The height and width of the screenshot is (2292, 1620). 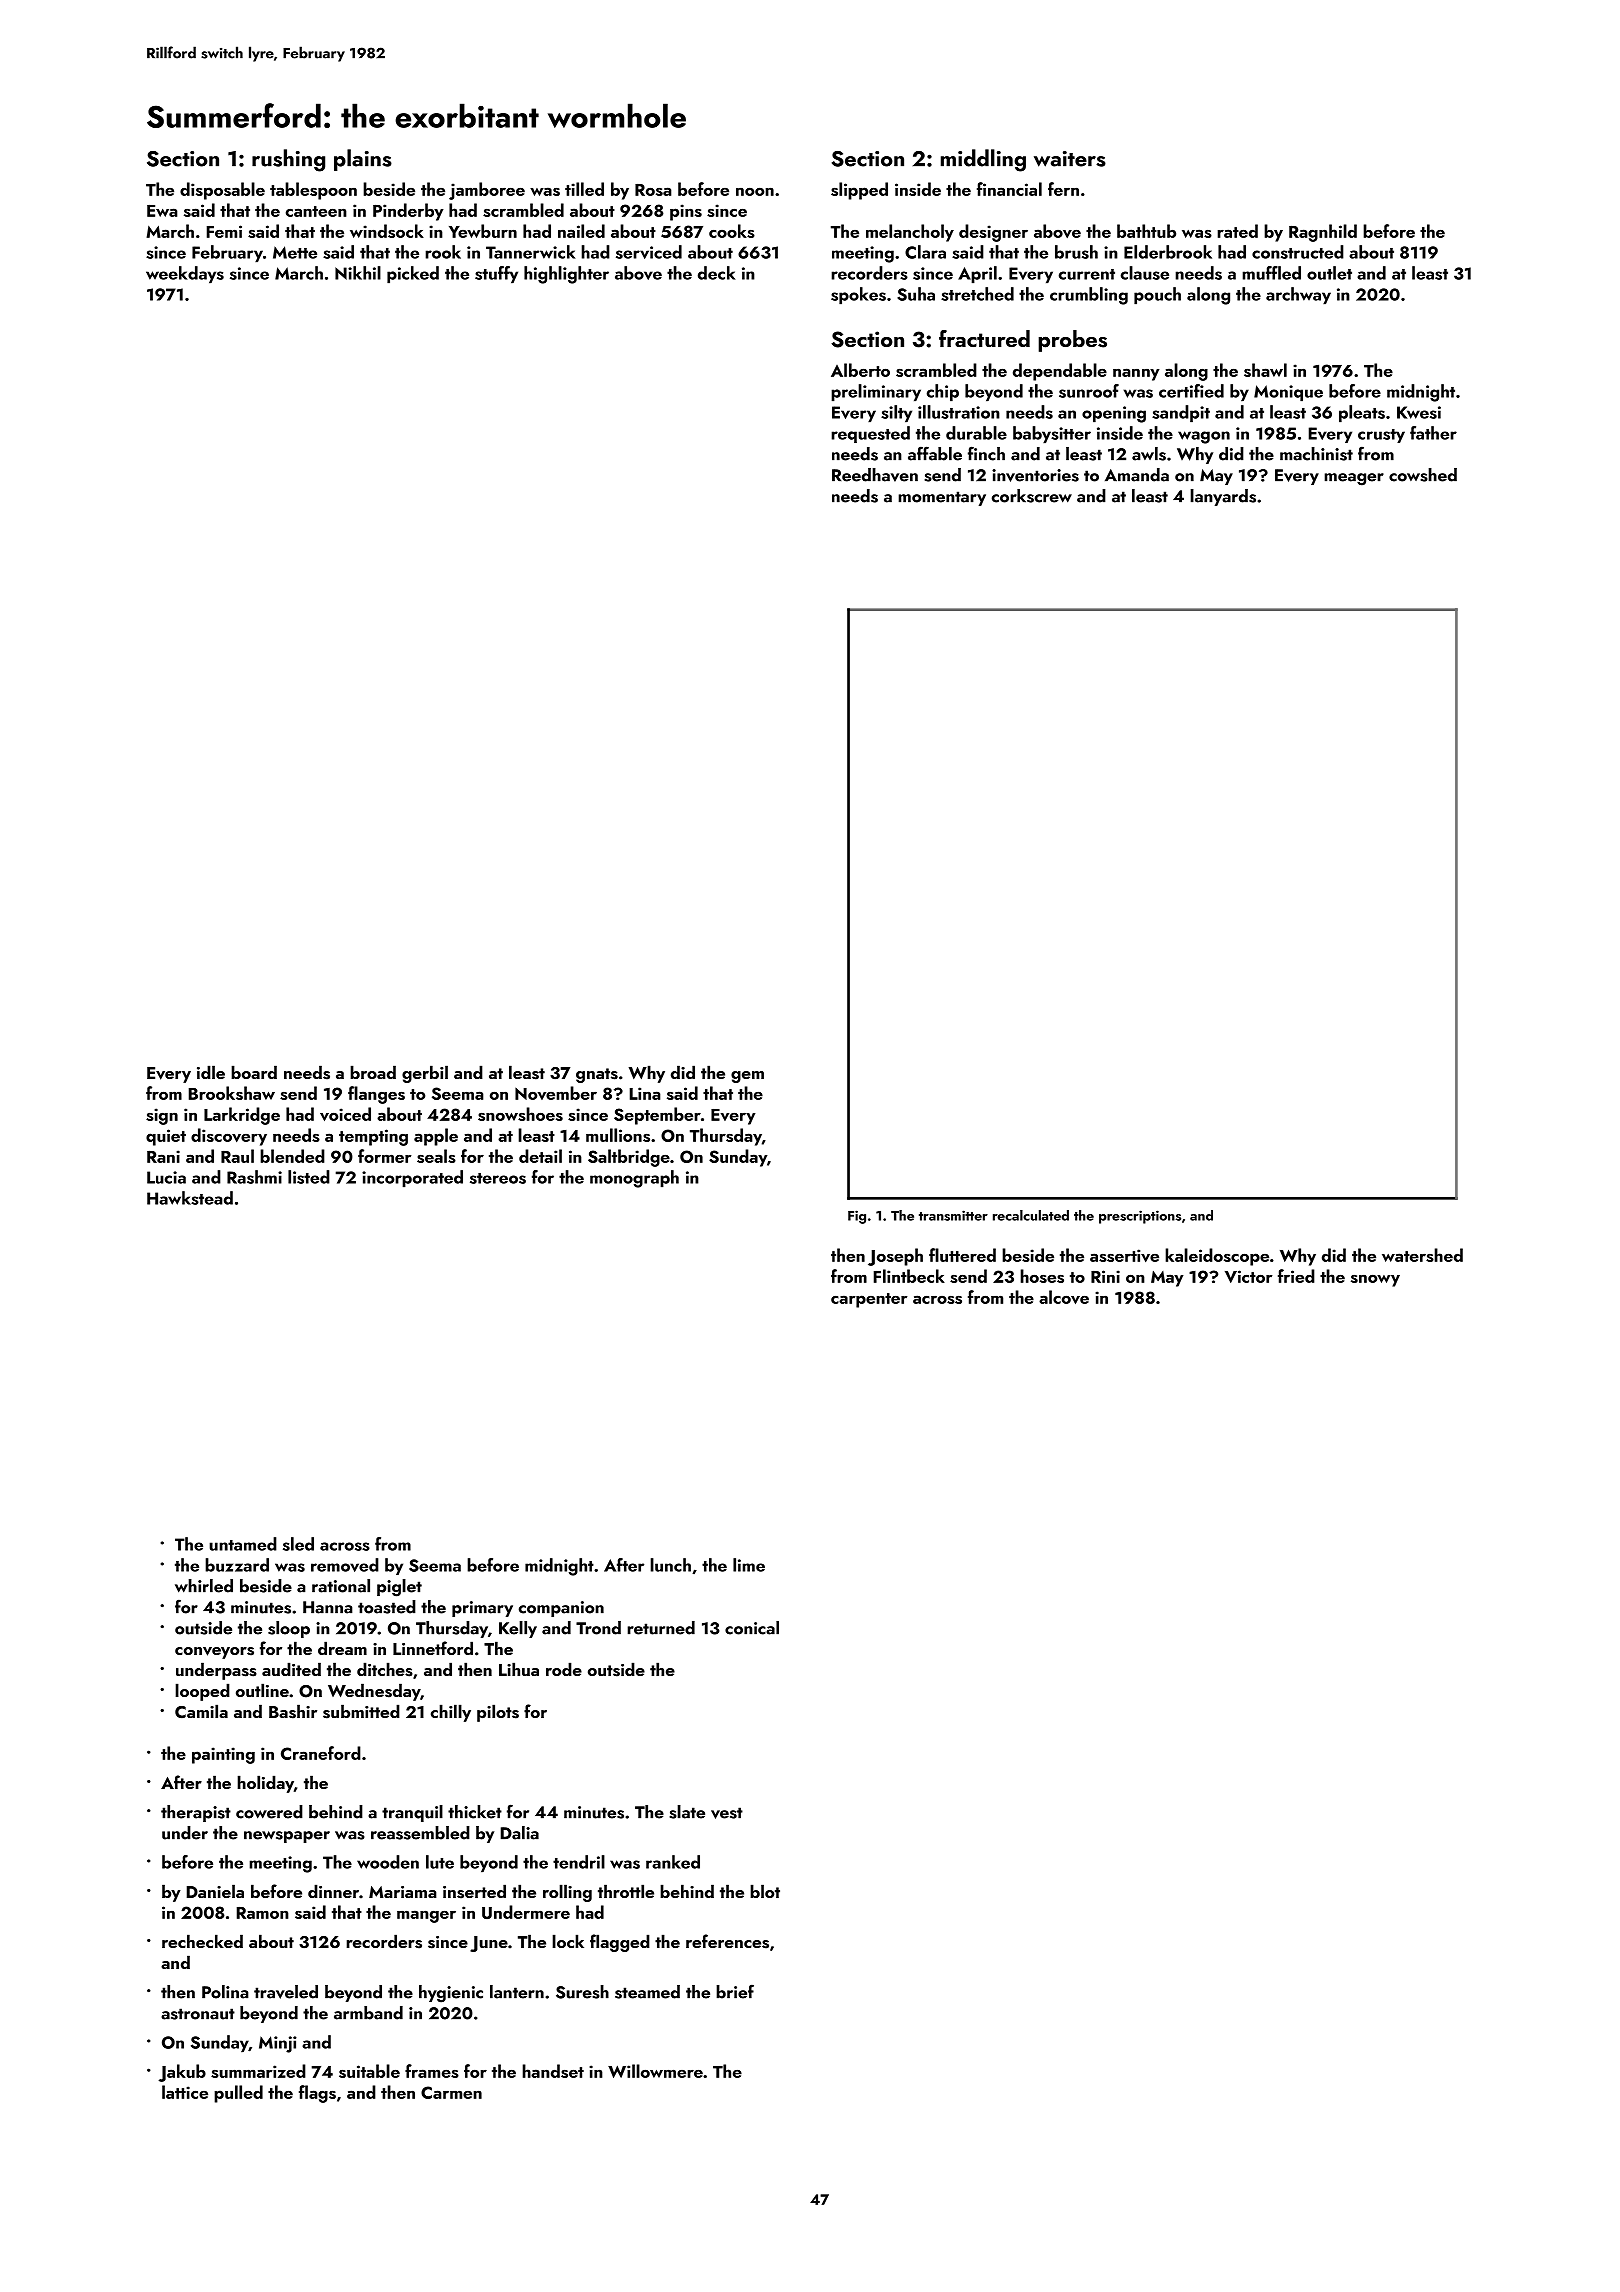 What do you see at coordinates (211, 1072) in the screenshot?
I see `idle` at bounding box center [211, 1072].
